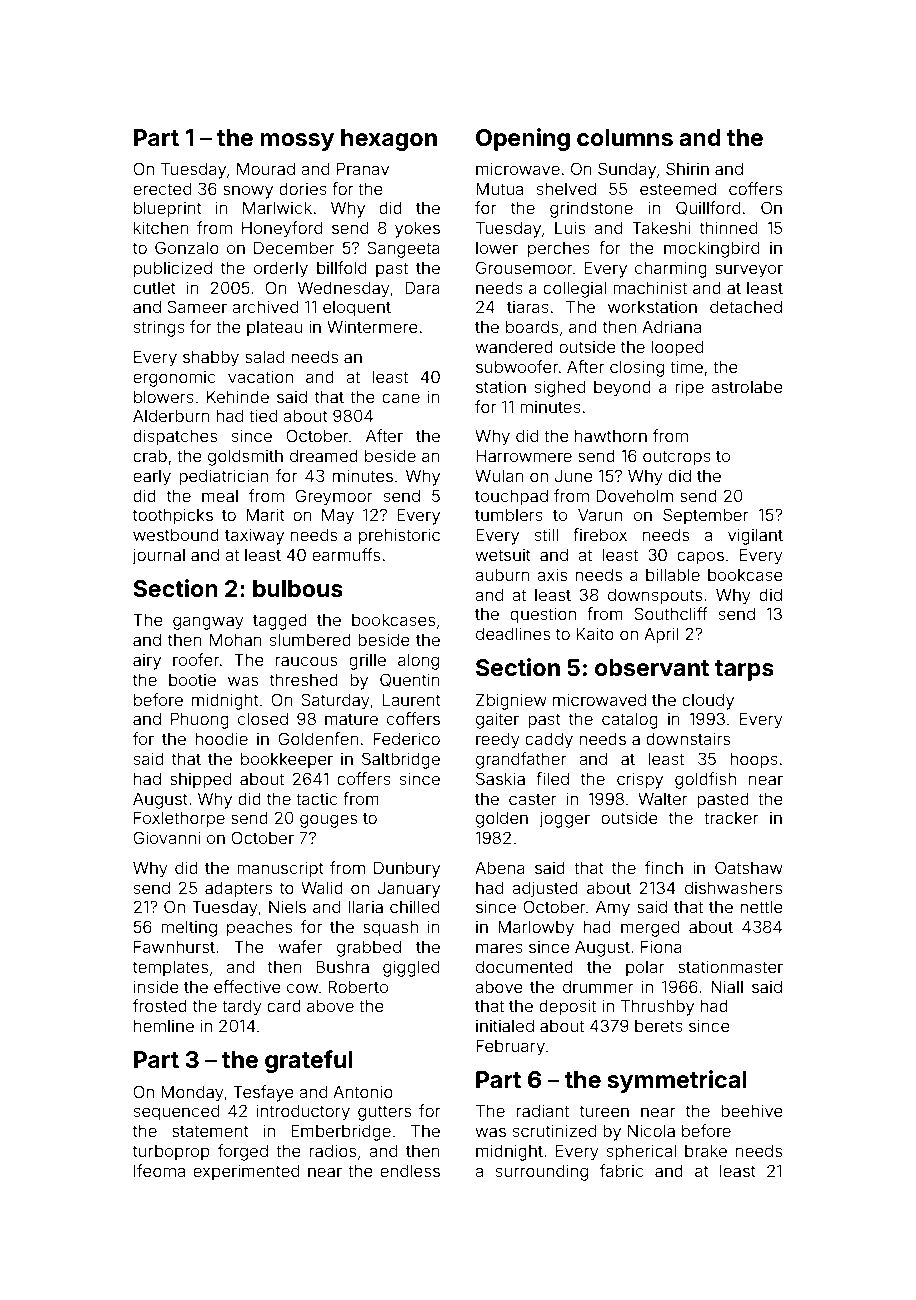  I want to click on hoops, so click(754, 760).
